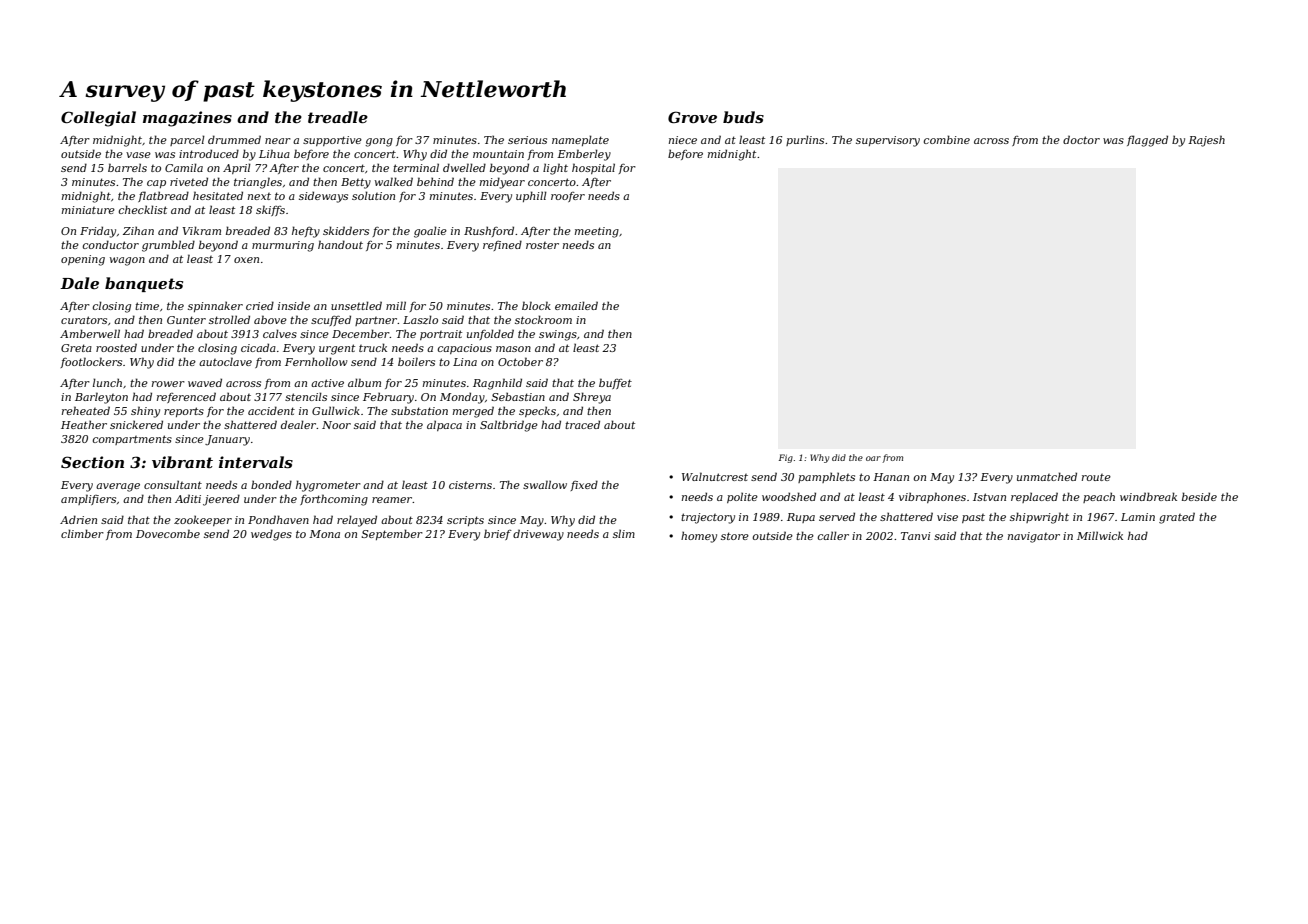  What do you see at coordinates (692, 117) in the page?
I see `Grove` at bounding box center [692, 117].
